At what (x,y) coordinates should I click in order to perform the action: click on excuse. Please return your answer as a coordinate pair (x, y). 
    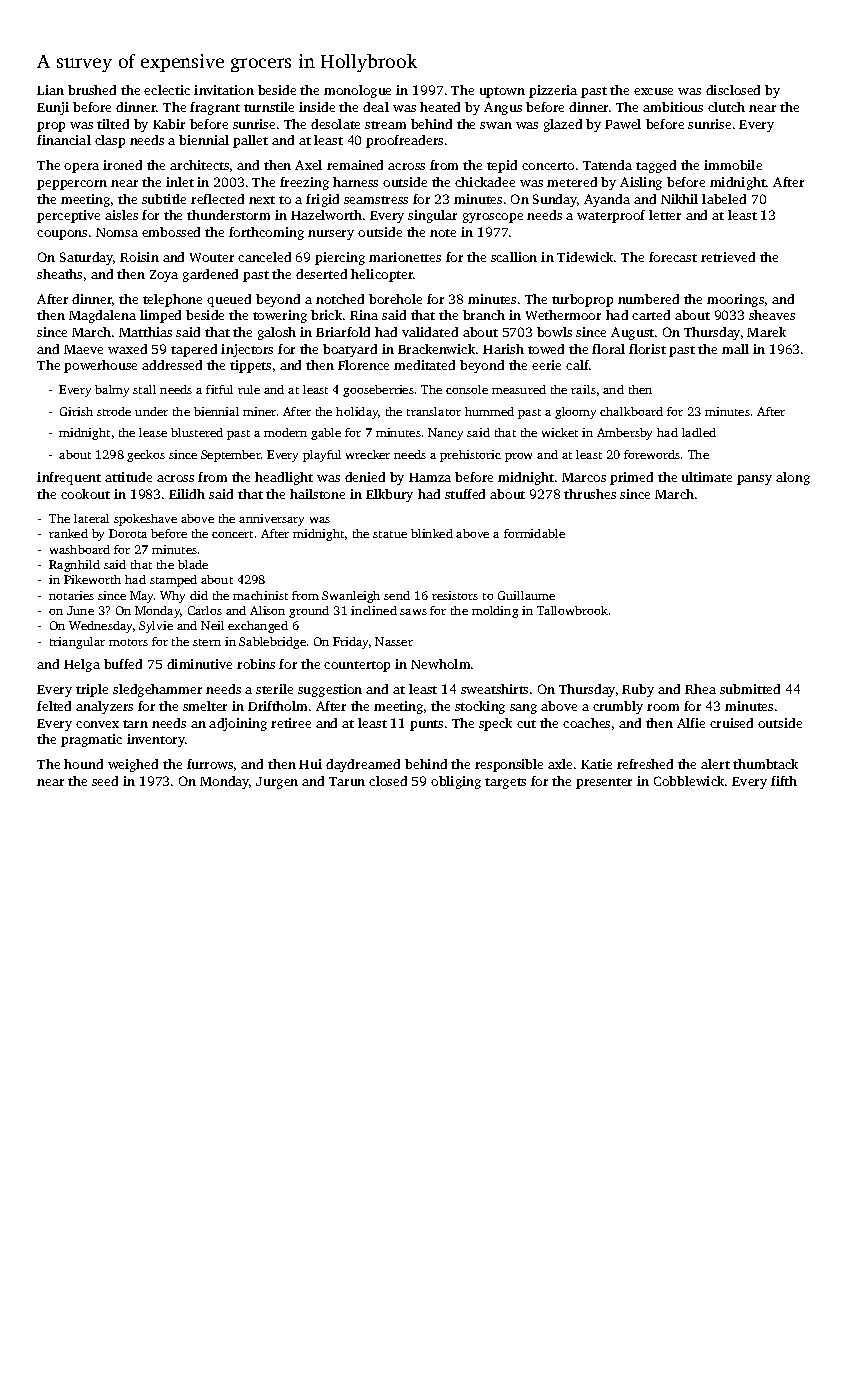
    Looking at the image, I should click on (653, 91).
